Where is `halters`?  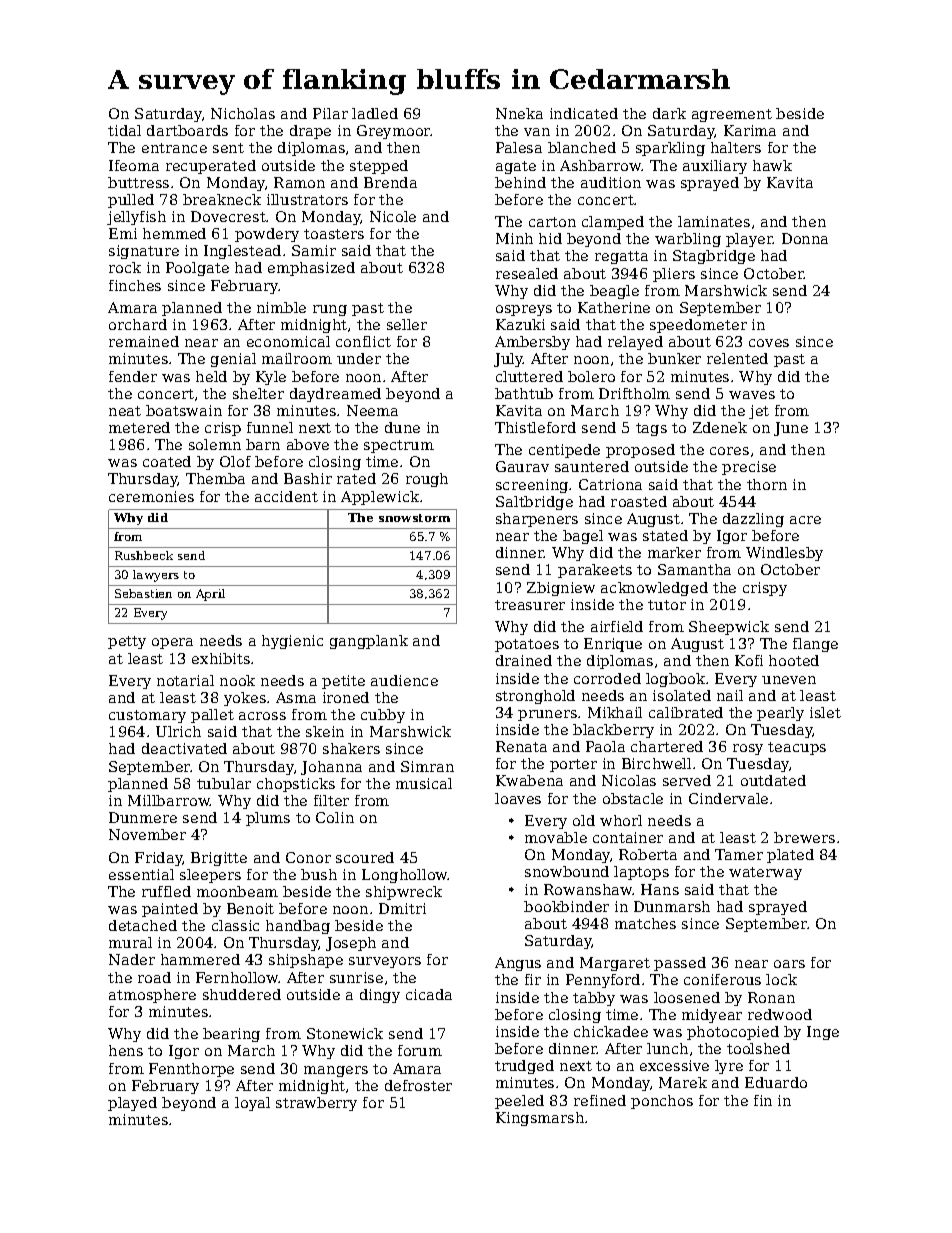
halters is located at coordinates (736, 147).
